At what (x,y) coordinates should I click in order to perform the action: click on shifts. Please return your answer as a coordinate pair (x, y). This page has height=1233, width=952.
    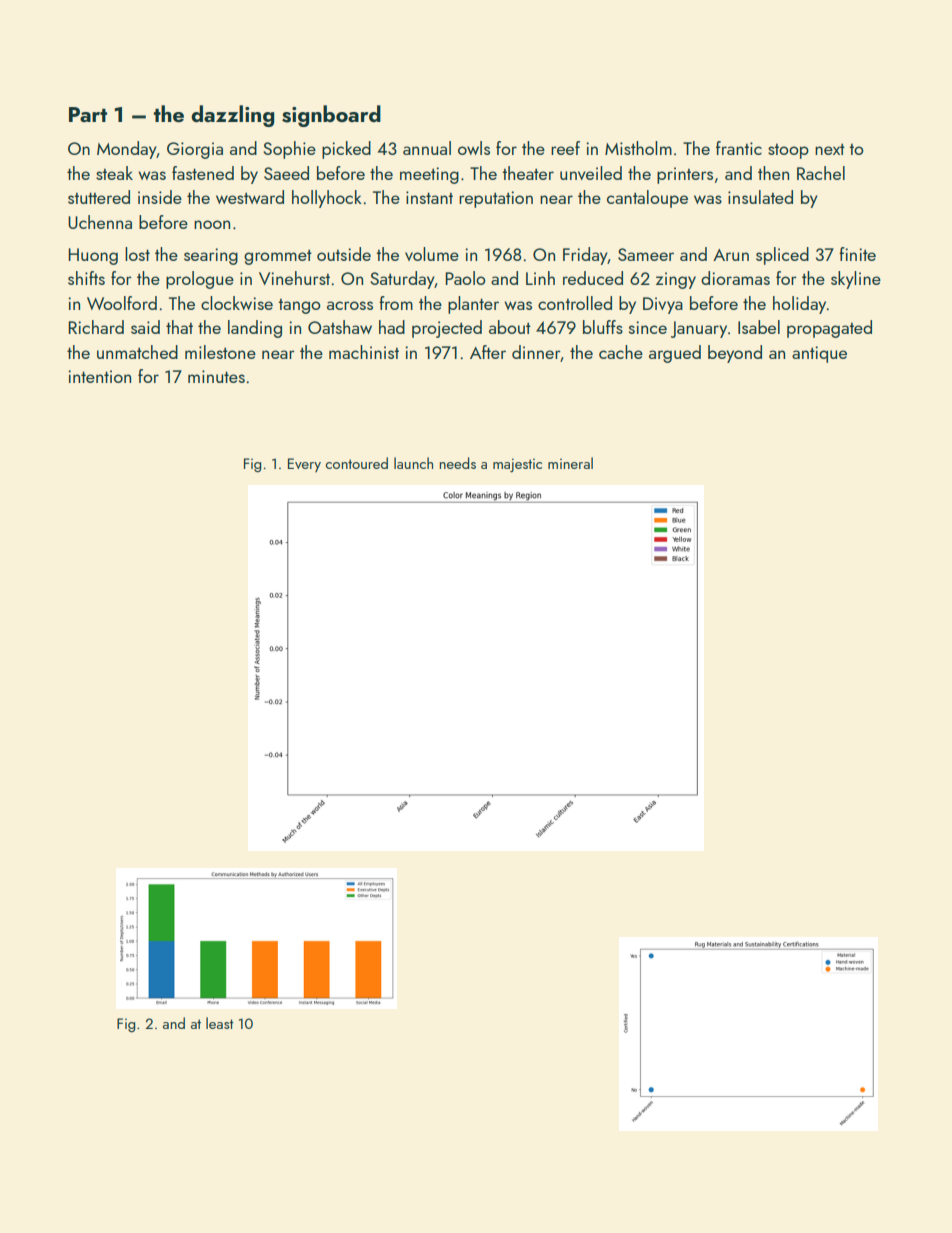
    Looking at the image, I should click on (86, 278).
